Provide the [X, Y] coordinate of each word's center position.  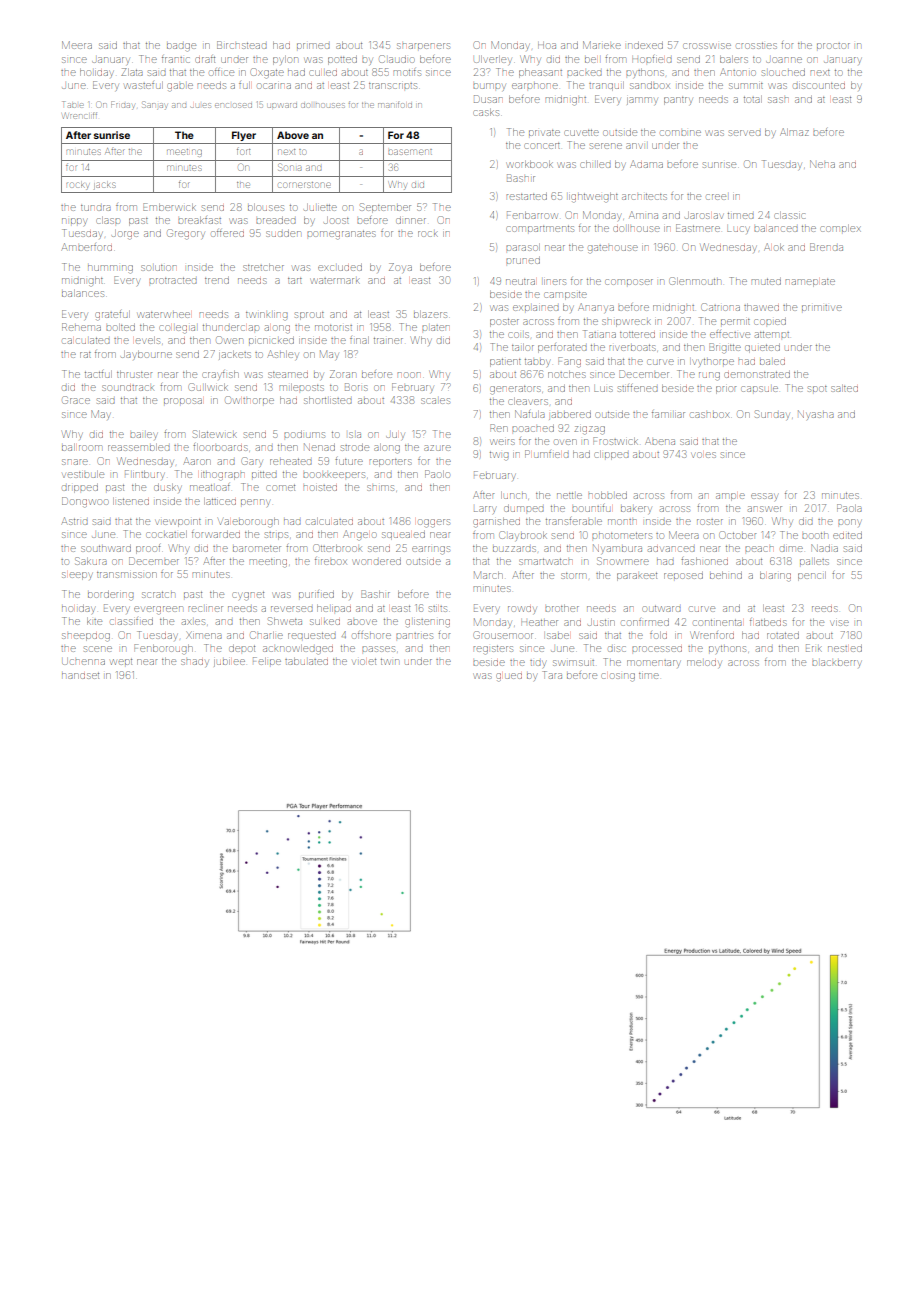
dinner [411, 220]
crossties [757, 46]
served [745, 133]
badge [181, 47]
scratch [158, 595]
